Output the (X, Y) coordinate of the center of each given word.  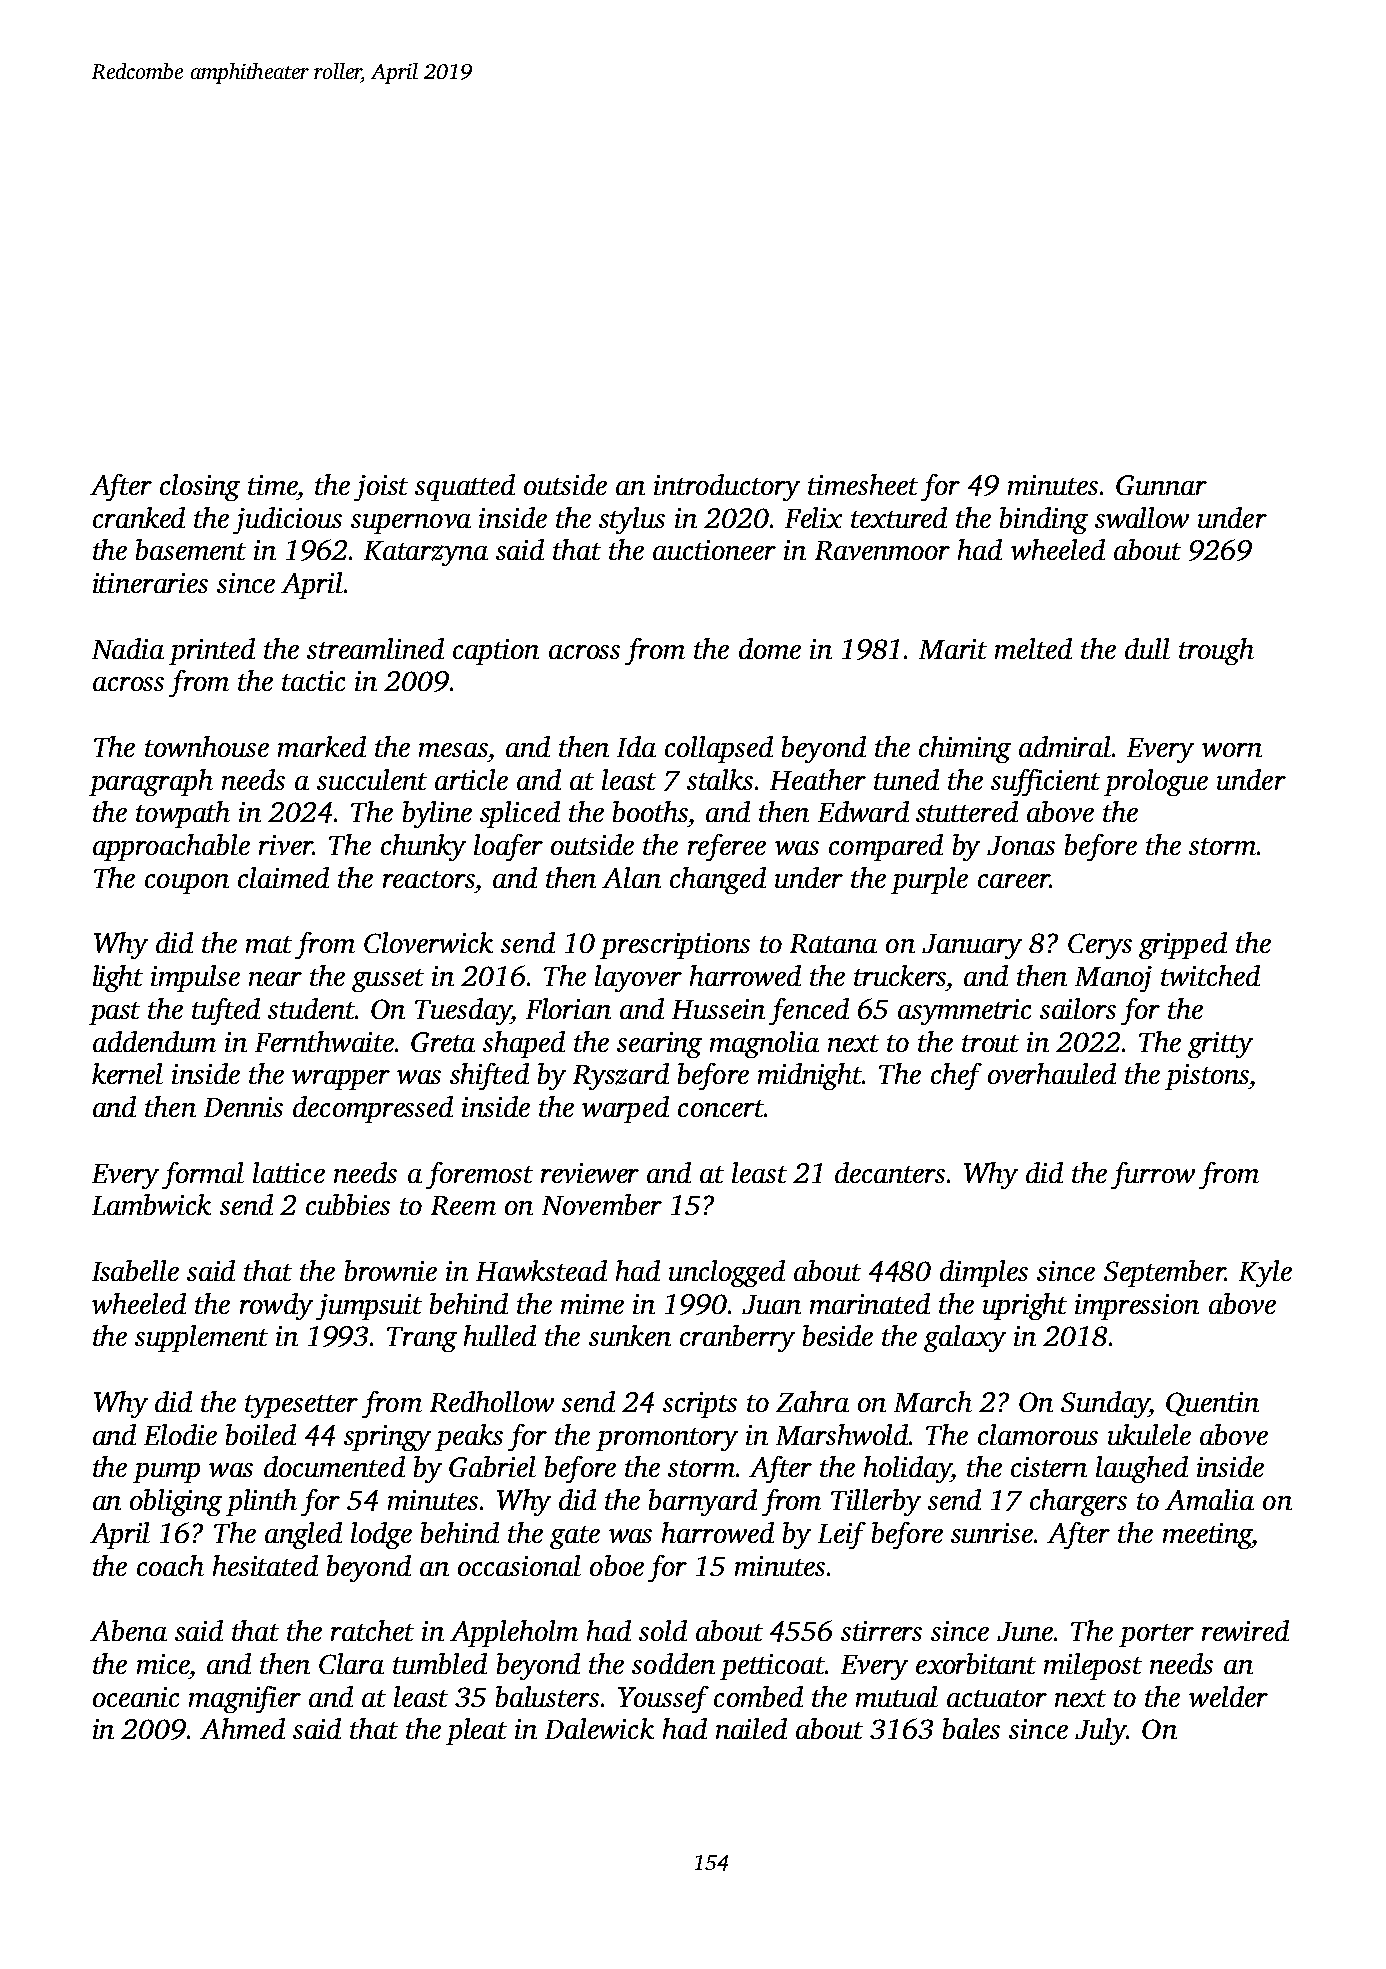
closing (200, 487)
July (1100, 1731)
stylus (632, 520)
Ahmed (242, 1728)
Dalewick (599, 1728)
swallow (1142, 517)
